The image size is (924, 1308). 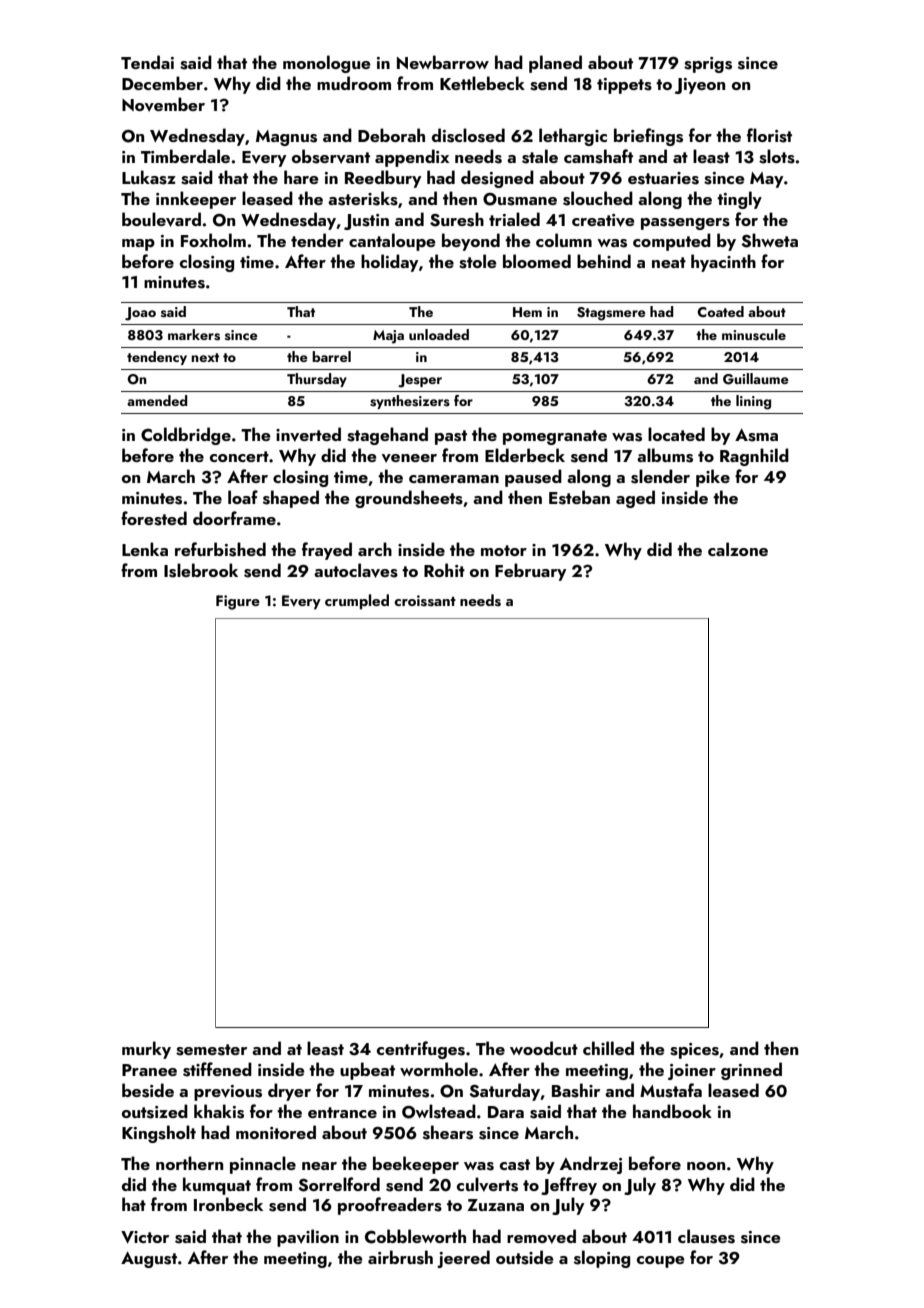 What do you see at coordinates (602, 1259) in the document?
I see `sloping` at bounding box center [602, 1259].
